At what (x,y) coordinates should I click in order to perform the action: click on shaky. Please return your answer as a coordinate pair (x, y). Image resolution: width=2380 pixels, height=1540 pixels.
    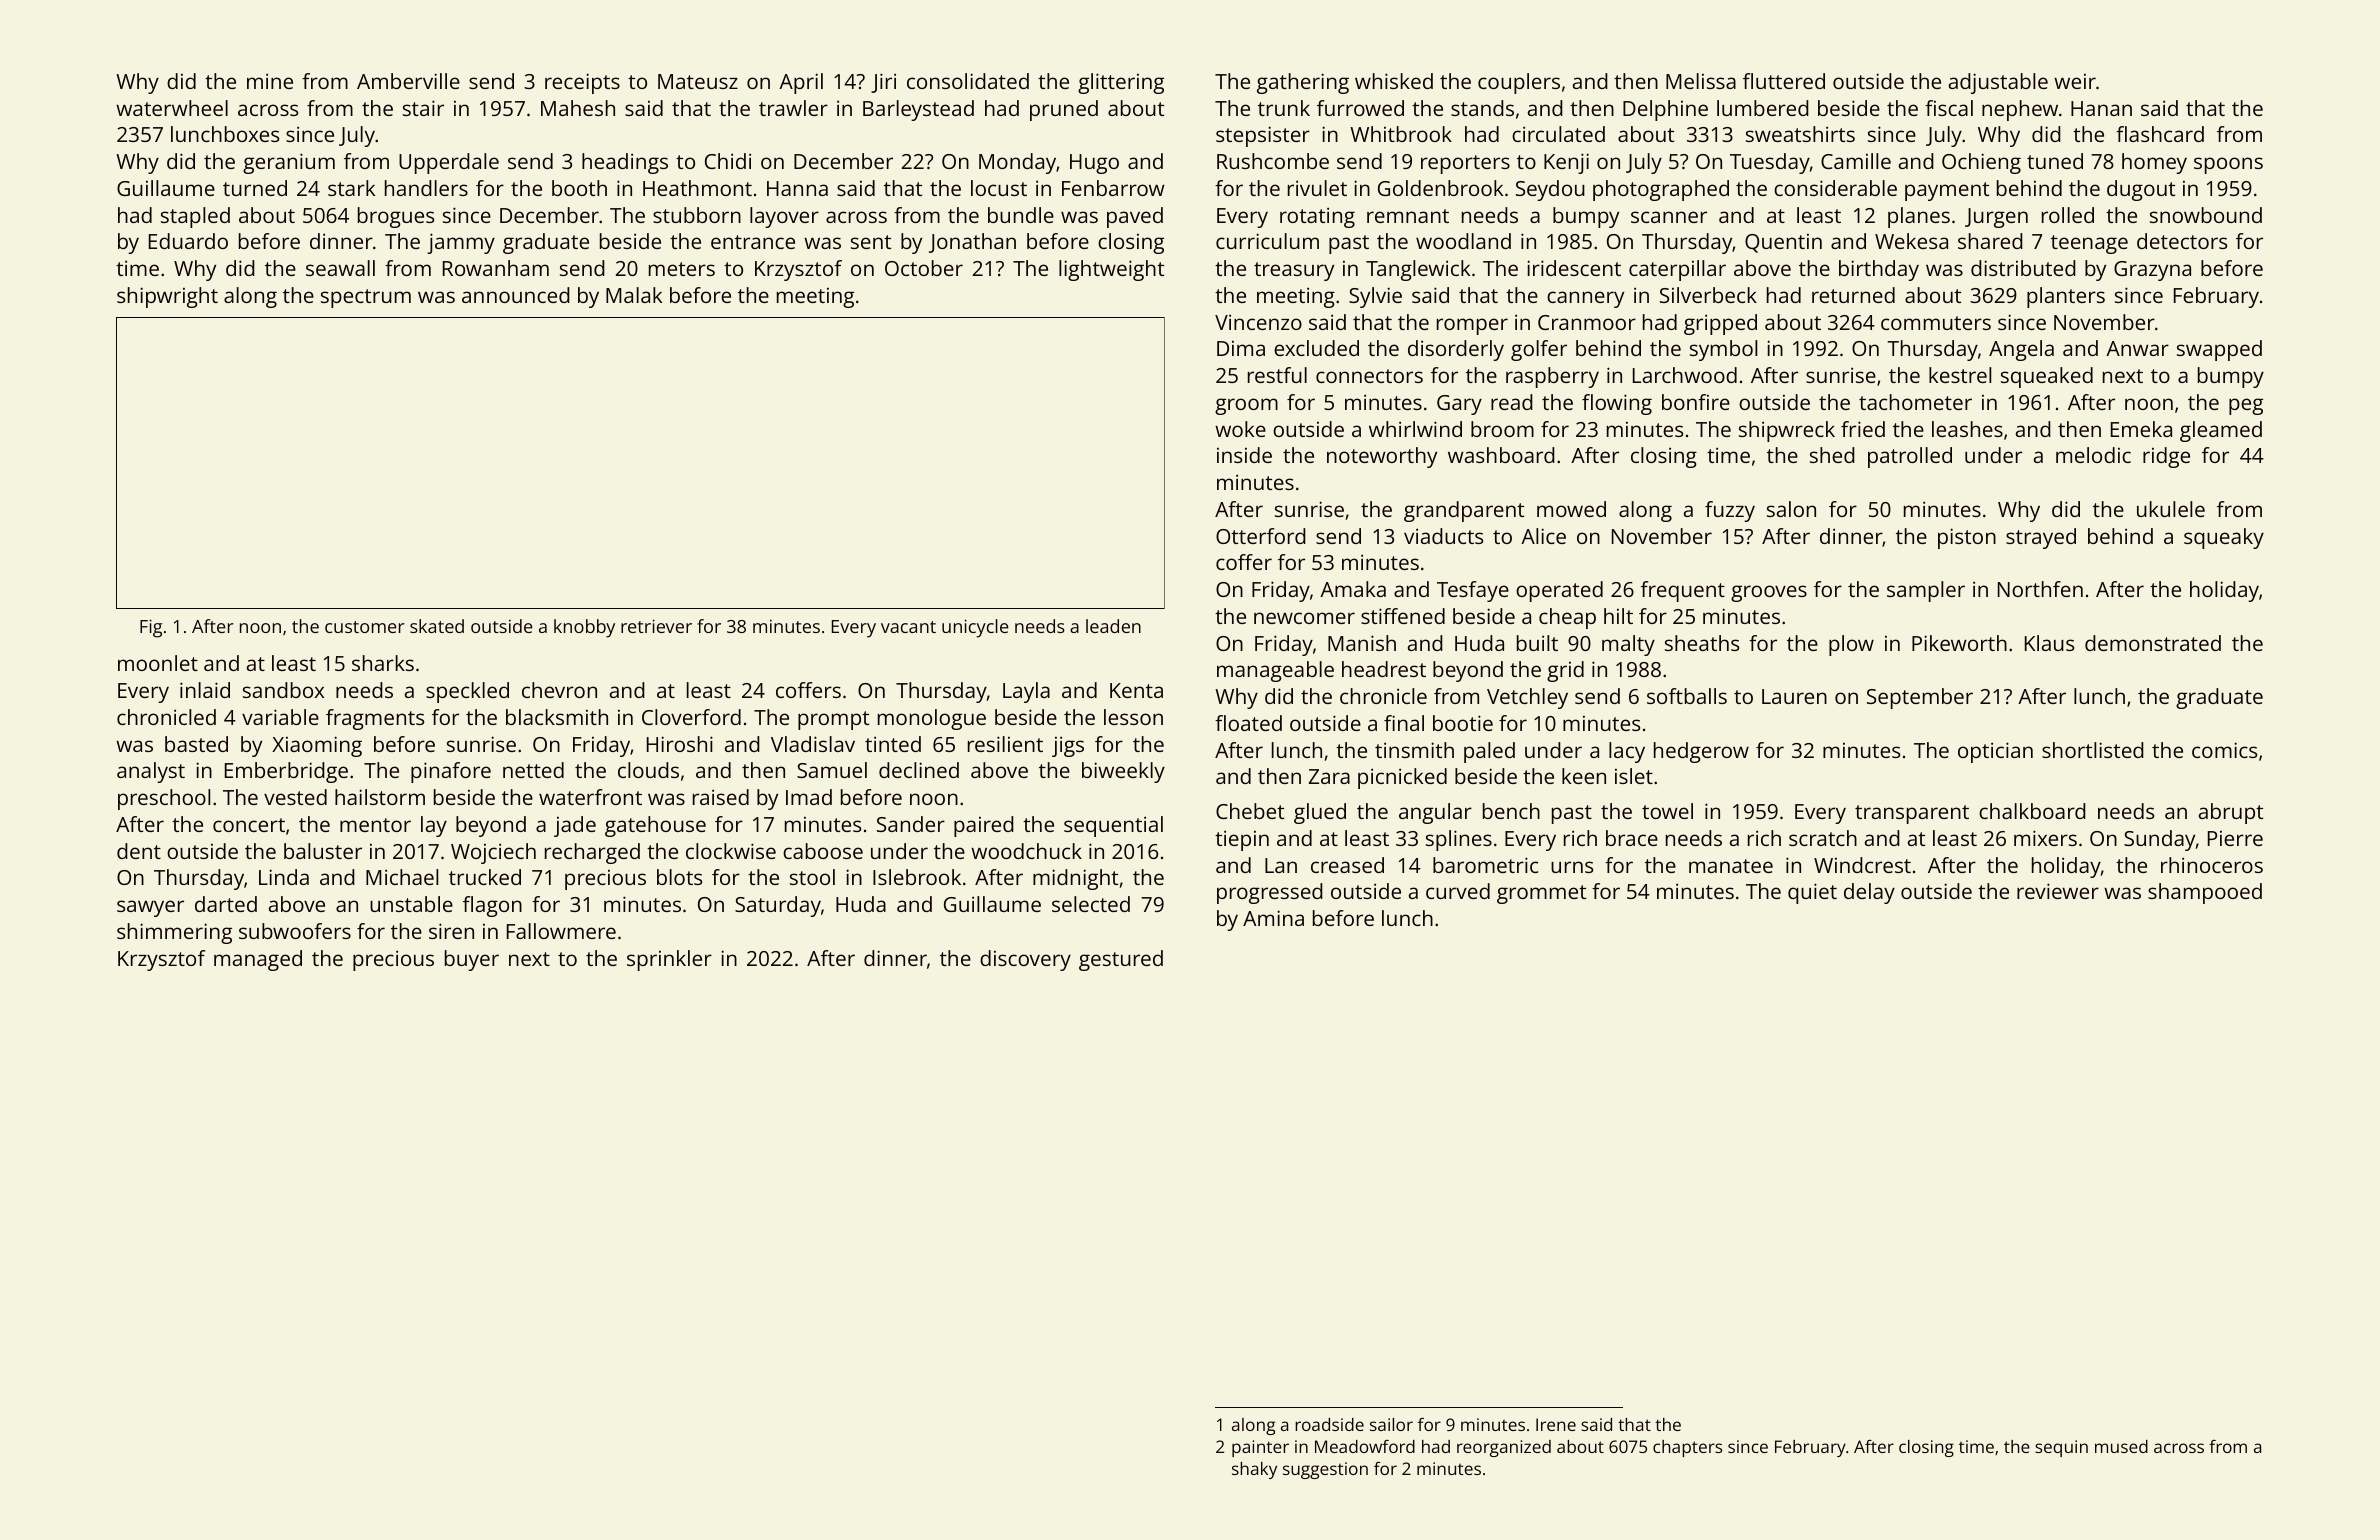
    Looking at the image, I should click on (1254, 1470).
